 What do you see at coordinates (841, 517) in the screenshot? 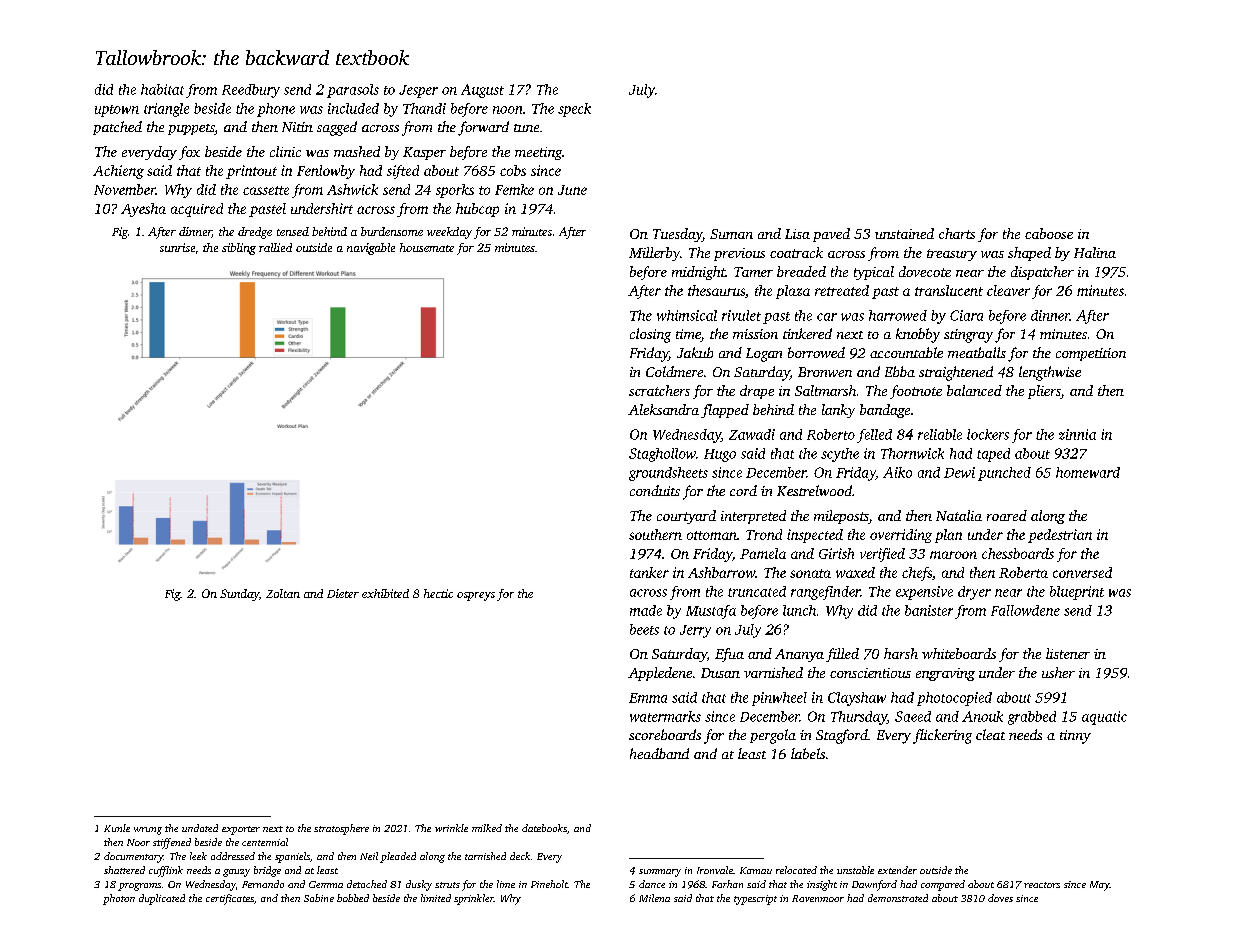
I see `mileposts` at bounding box center [841, 517].
